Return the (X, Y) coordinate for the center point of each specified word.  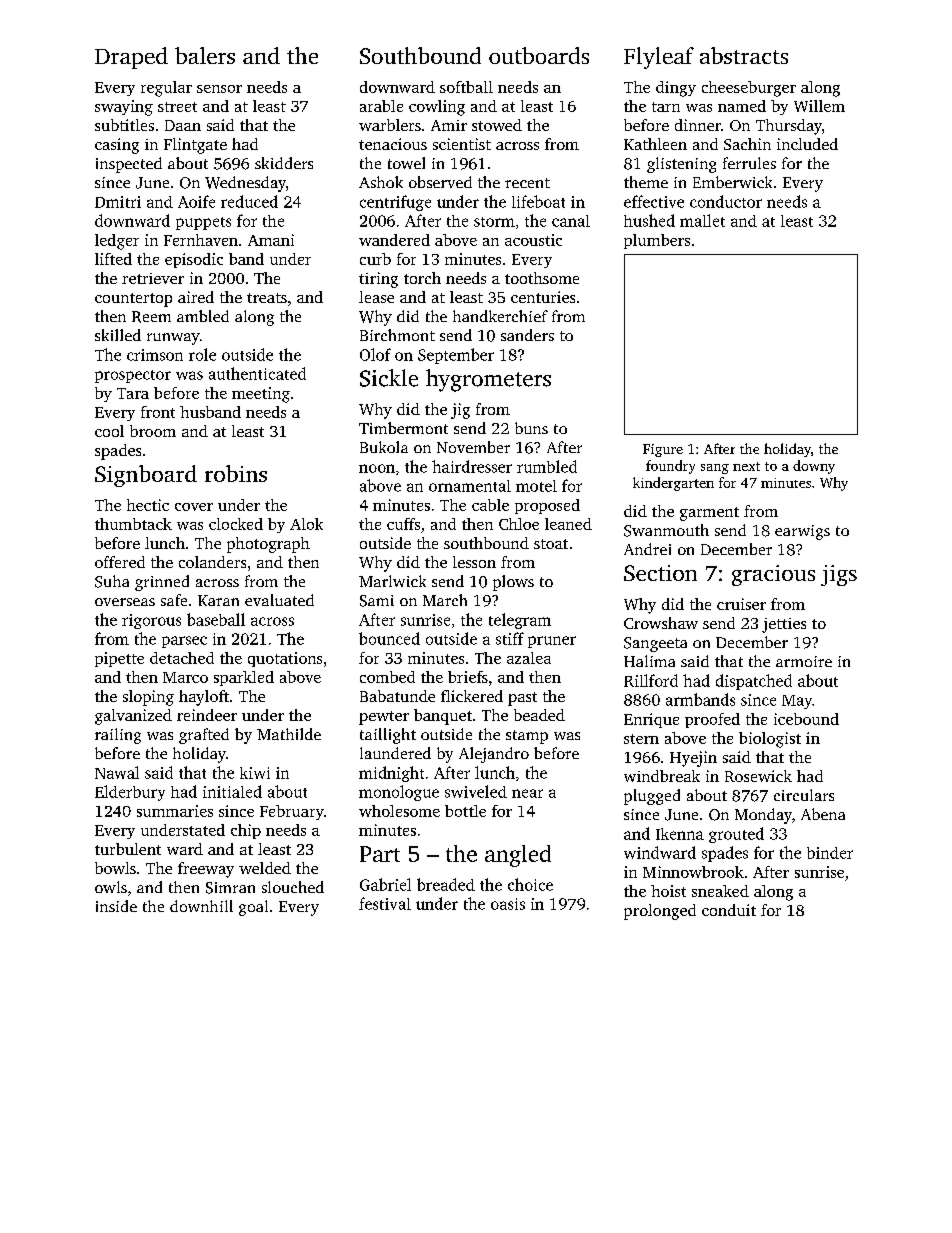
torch (422, 278)
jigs (839, 575)
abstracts (744, 55)
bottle (465, 811)
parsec (184, 642)
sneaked (720, 891)
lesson (474, 562)
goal (253, 908)
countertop (133, 300)
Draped (131, 58)
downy (814, 467)
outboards (539, 55)
